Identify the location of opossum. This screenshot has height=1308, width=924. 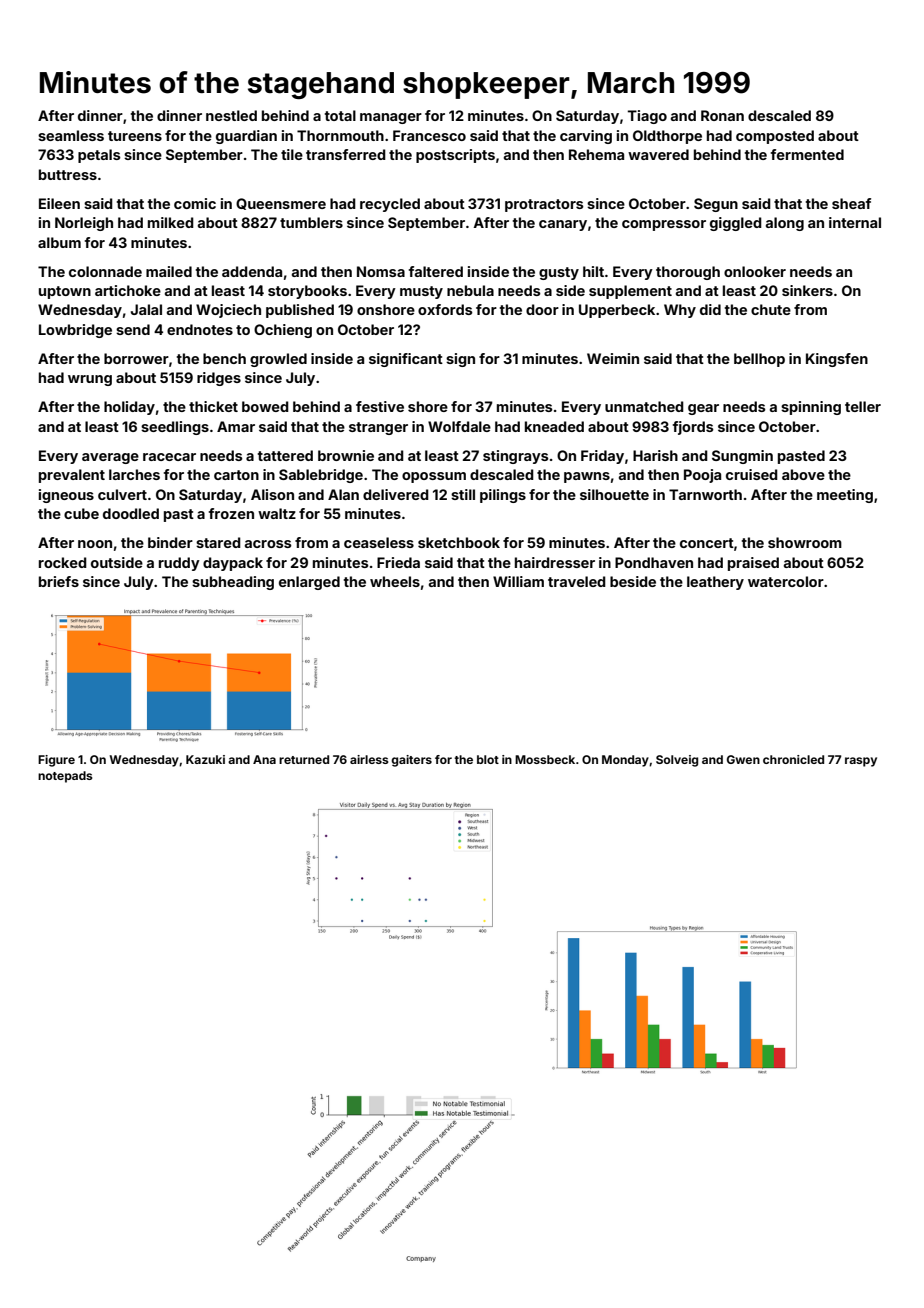
(434, 477).
